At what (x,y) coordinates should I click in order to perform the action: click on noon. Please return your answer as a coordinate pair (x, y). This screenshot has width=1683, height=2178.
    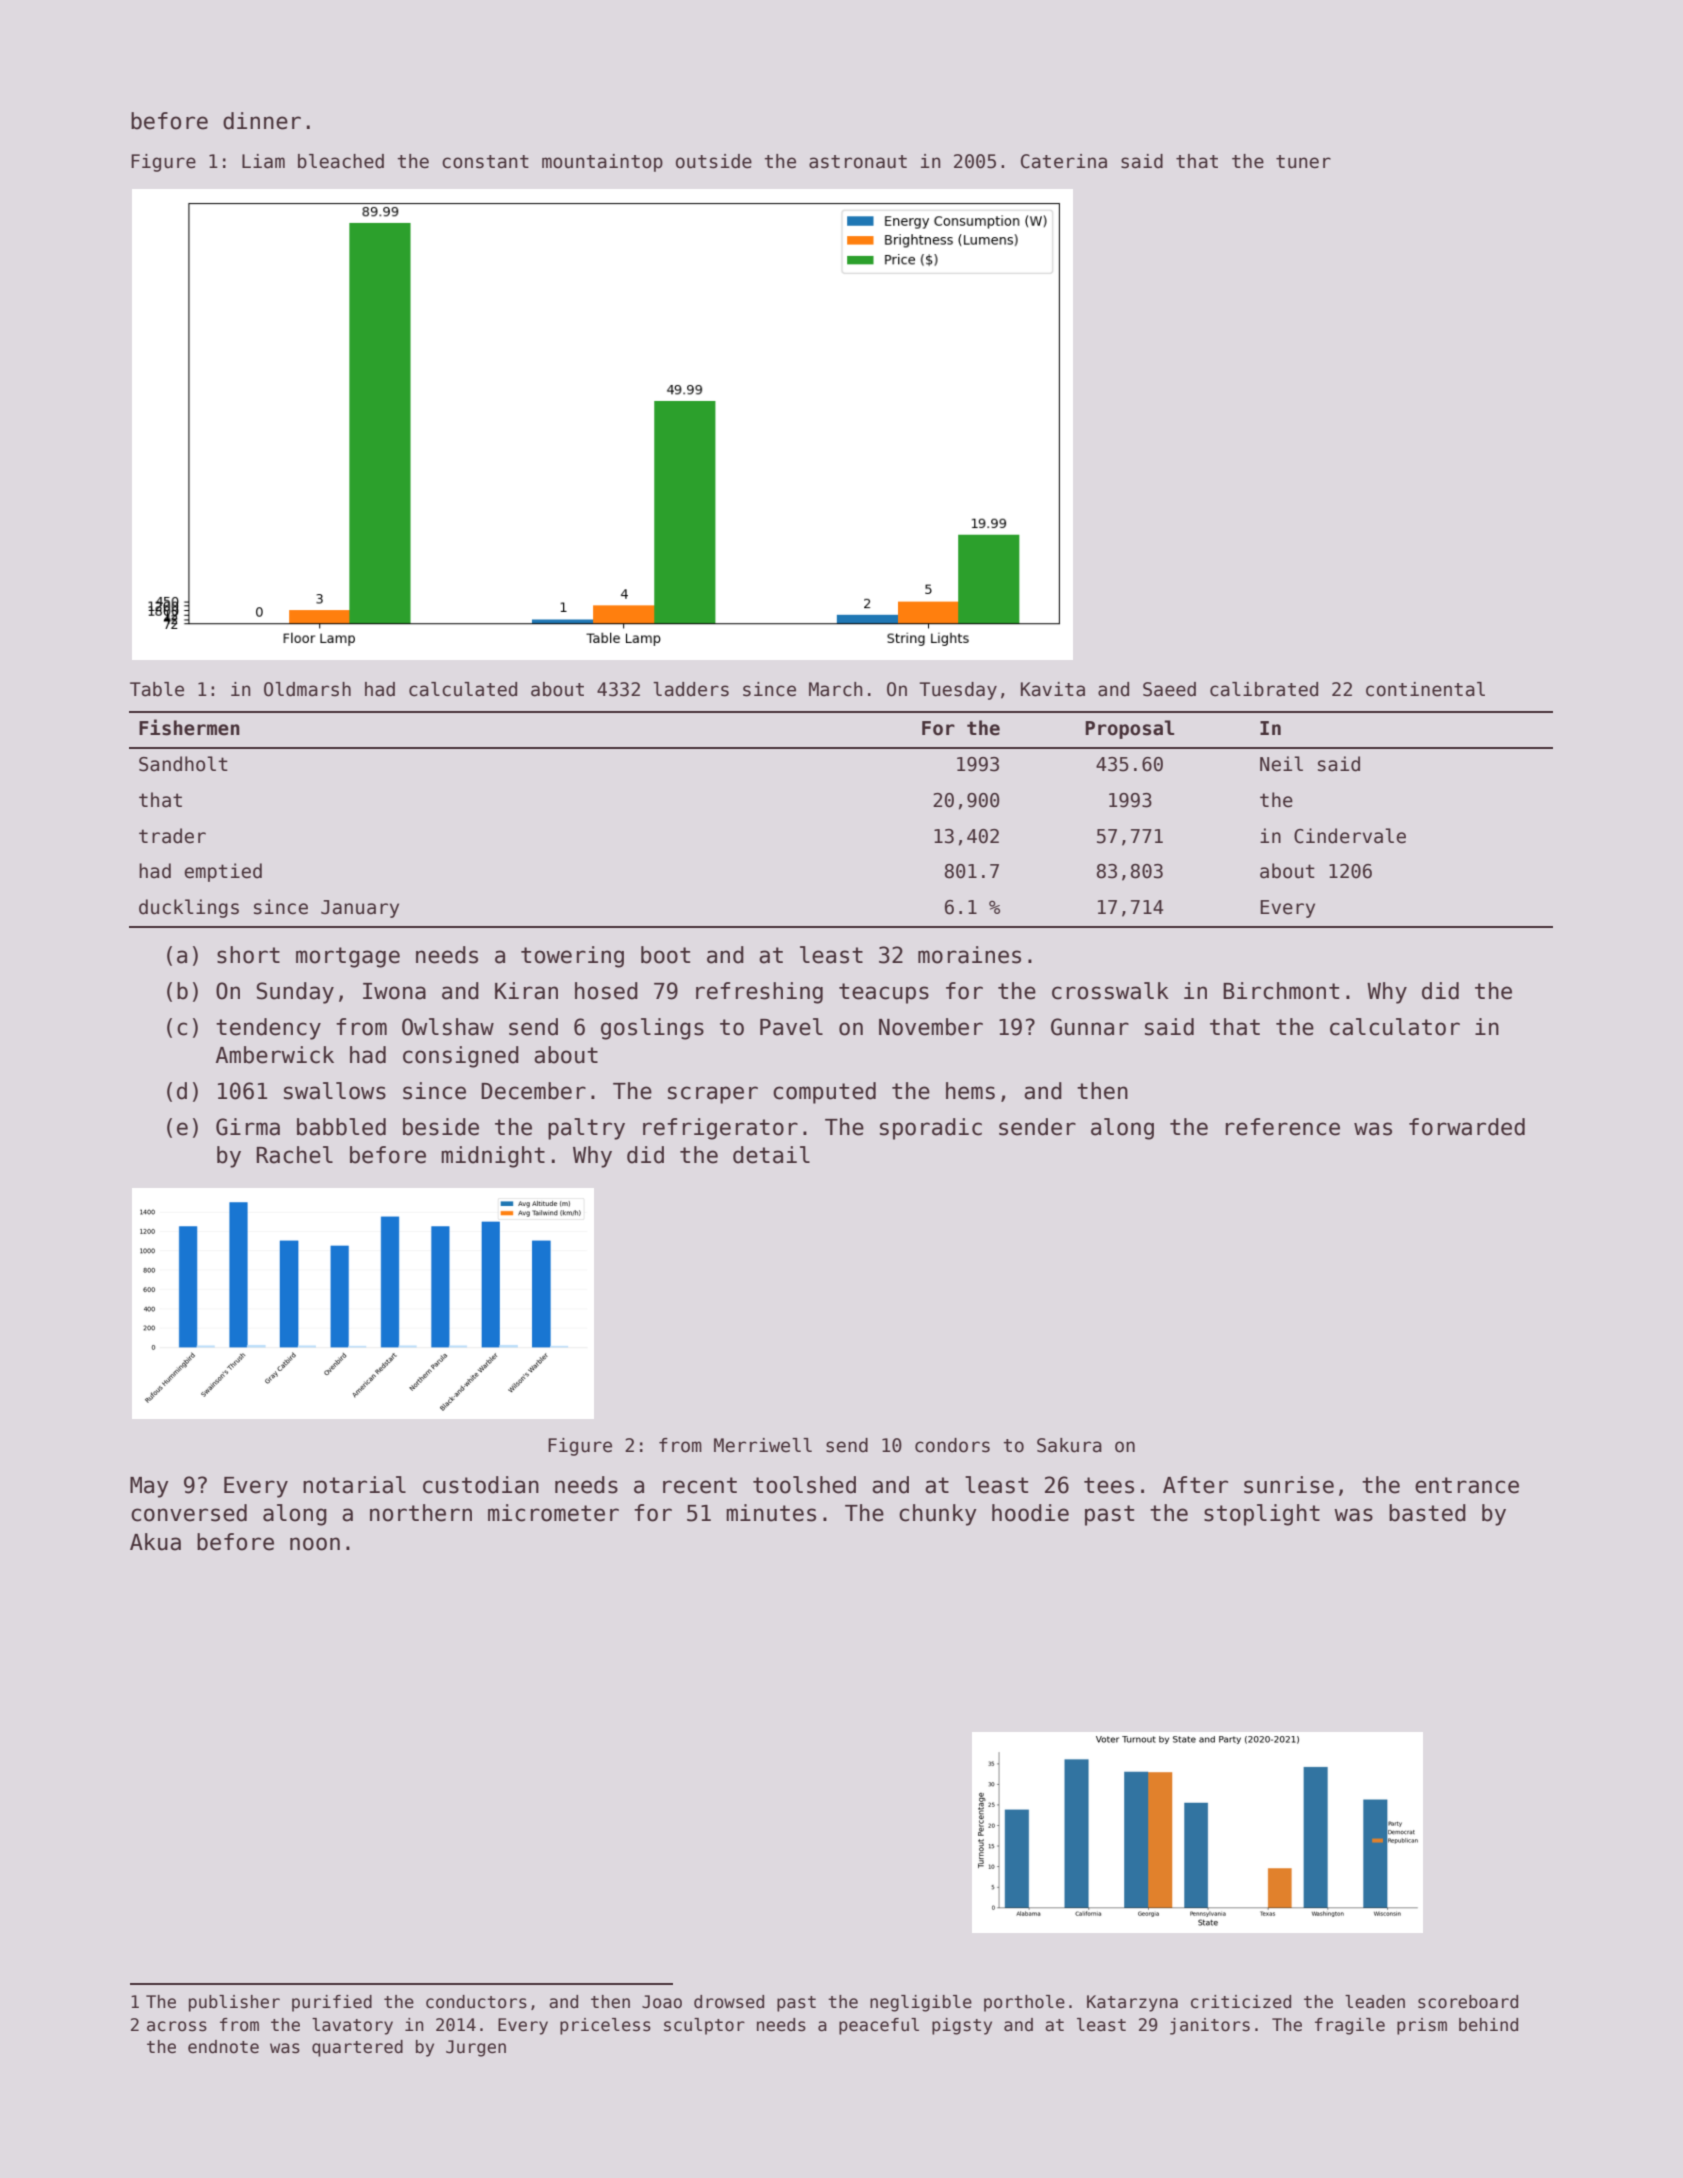
    Looking at the image, I should click on (315, 1544).
